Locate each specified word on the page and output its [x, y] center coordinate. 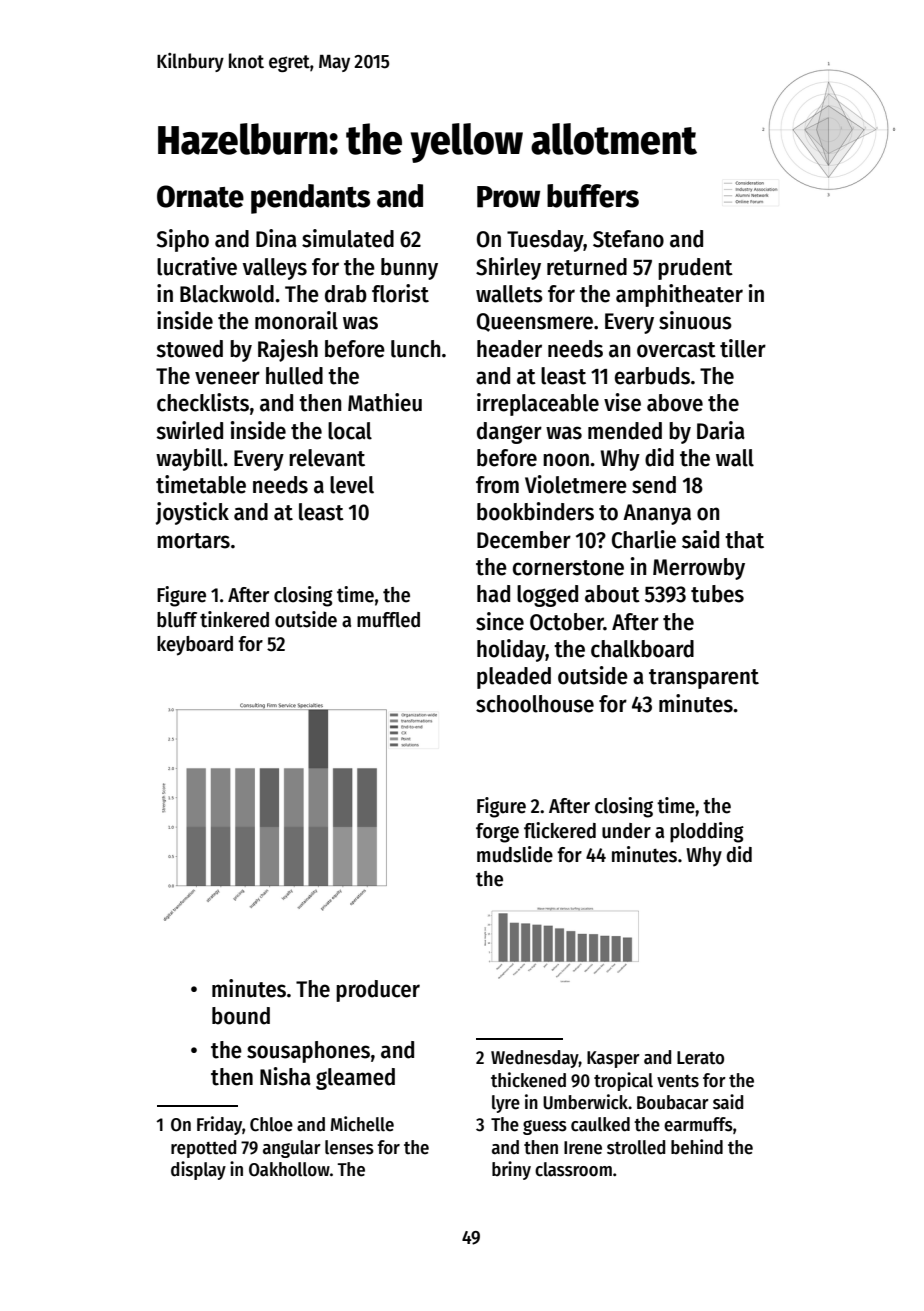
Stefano [628, 239]
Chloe [271, 1124]
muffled [388, 620]
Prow [508, 197]
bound [241, 1016]
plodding [707, 832]
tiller [743, 348]
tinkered [234, 619]
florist [400, 293]
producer [378, 991]
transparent [704, 679]
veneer [227, 378]
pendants [310, 199]
